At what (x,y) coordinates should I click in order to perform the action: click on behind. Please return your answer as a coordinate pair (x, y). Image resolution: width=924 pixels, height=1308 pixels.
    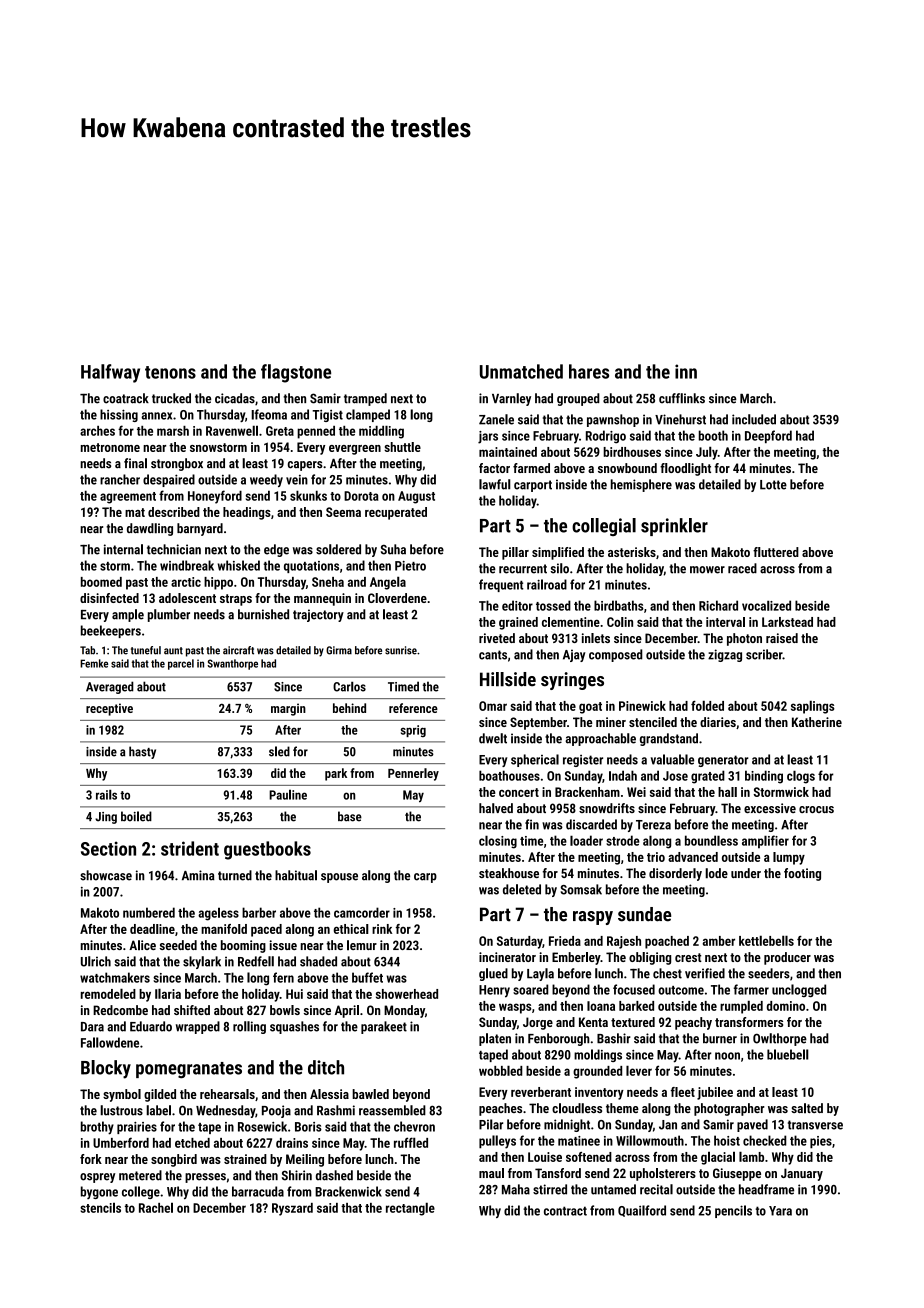
    Looking at the image, I should click on (349, 708).
